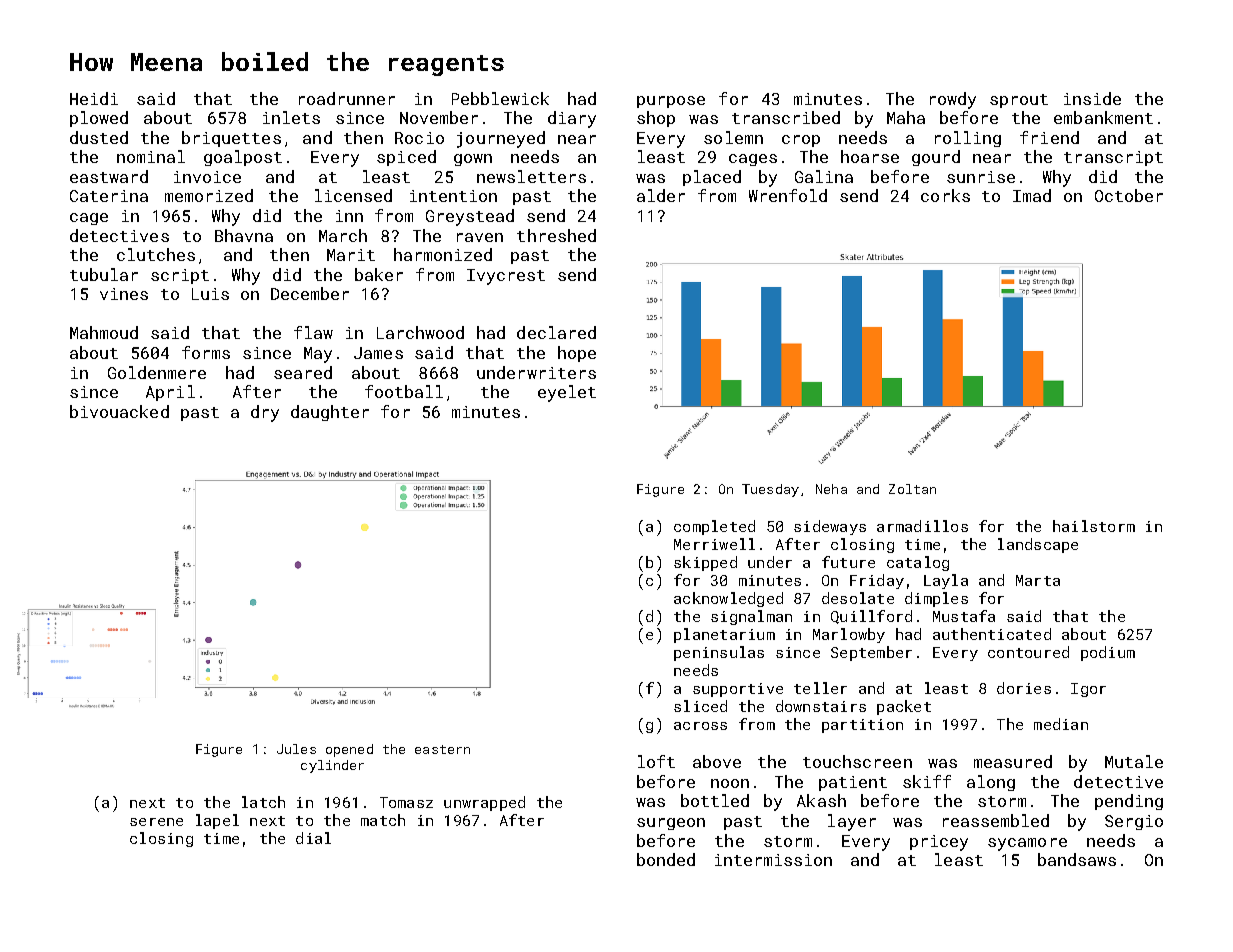 The width and height of the screenshot is (1233, 952). I want to click on touchscreen, so click(857, 761).
